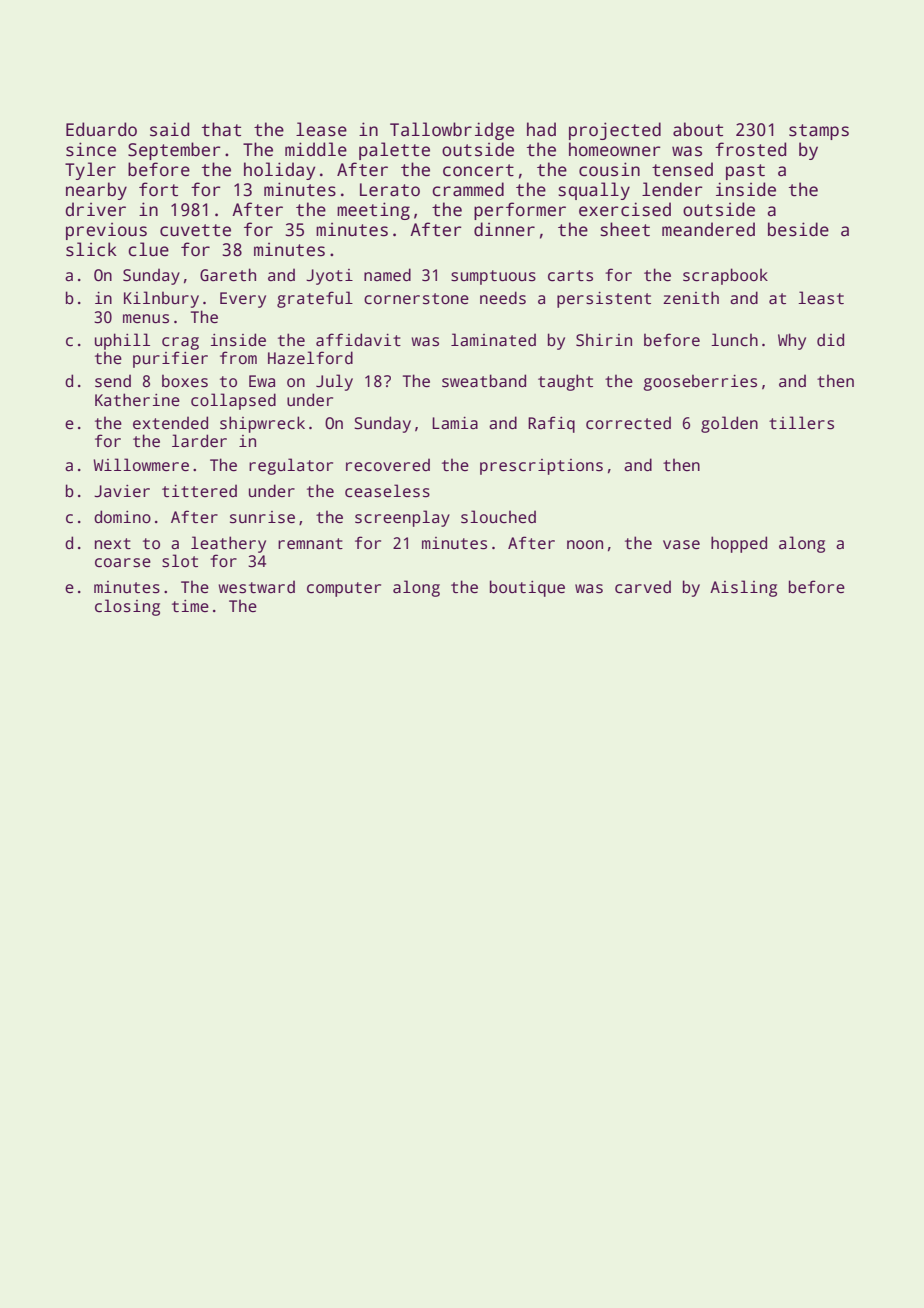  I want to click on had, so click(541, 129).
